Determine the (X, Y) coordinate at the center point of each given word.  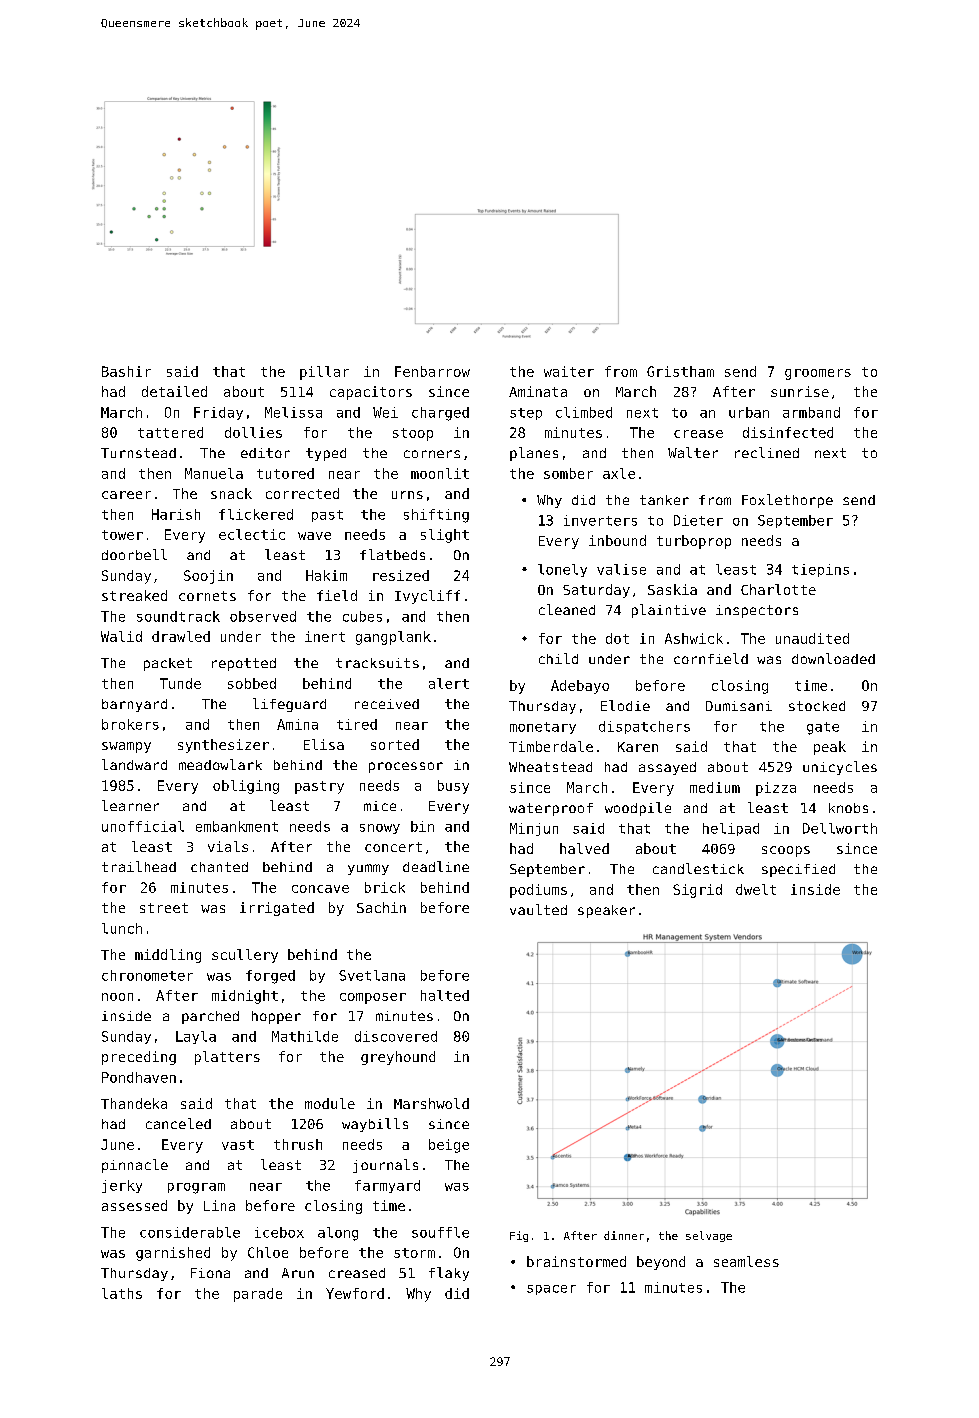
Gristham (680, 371)
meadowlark (220, 764)
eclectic (252, 534)
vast (238, 1145)
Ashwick (694, 638)
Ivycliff (427, 597)
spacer (551, 1290)
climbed (584, 412)
